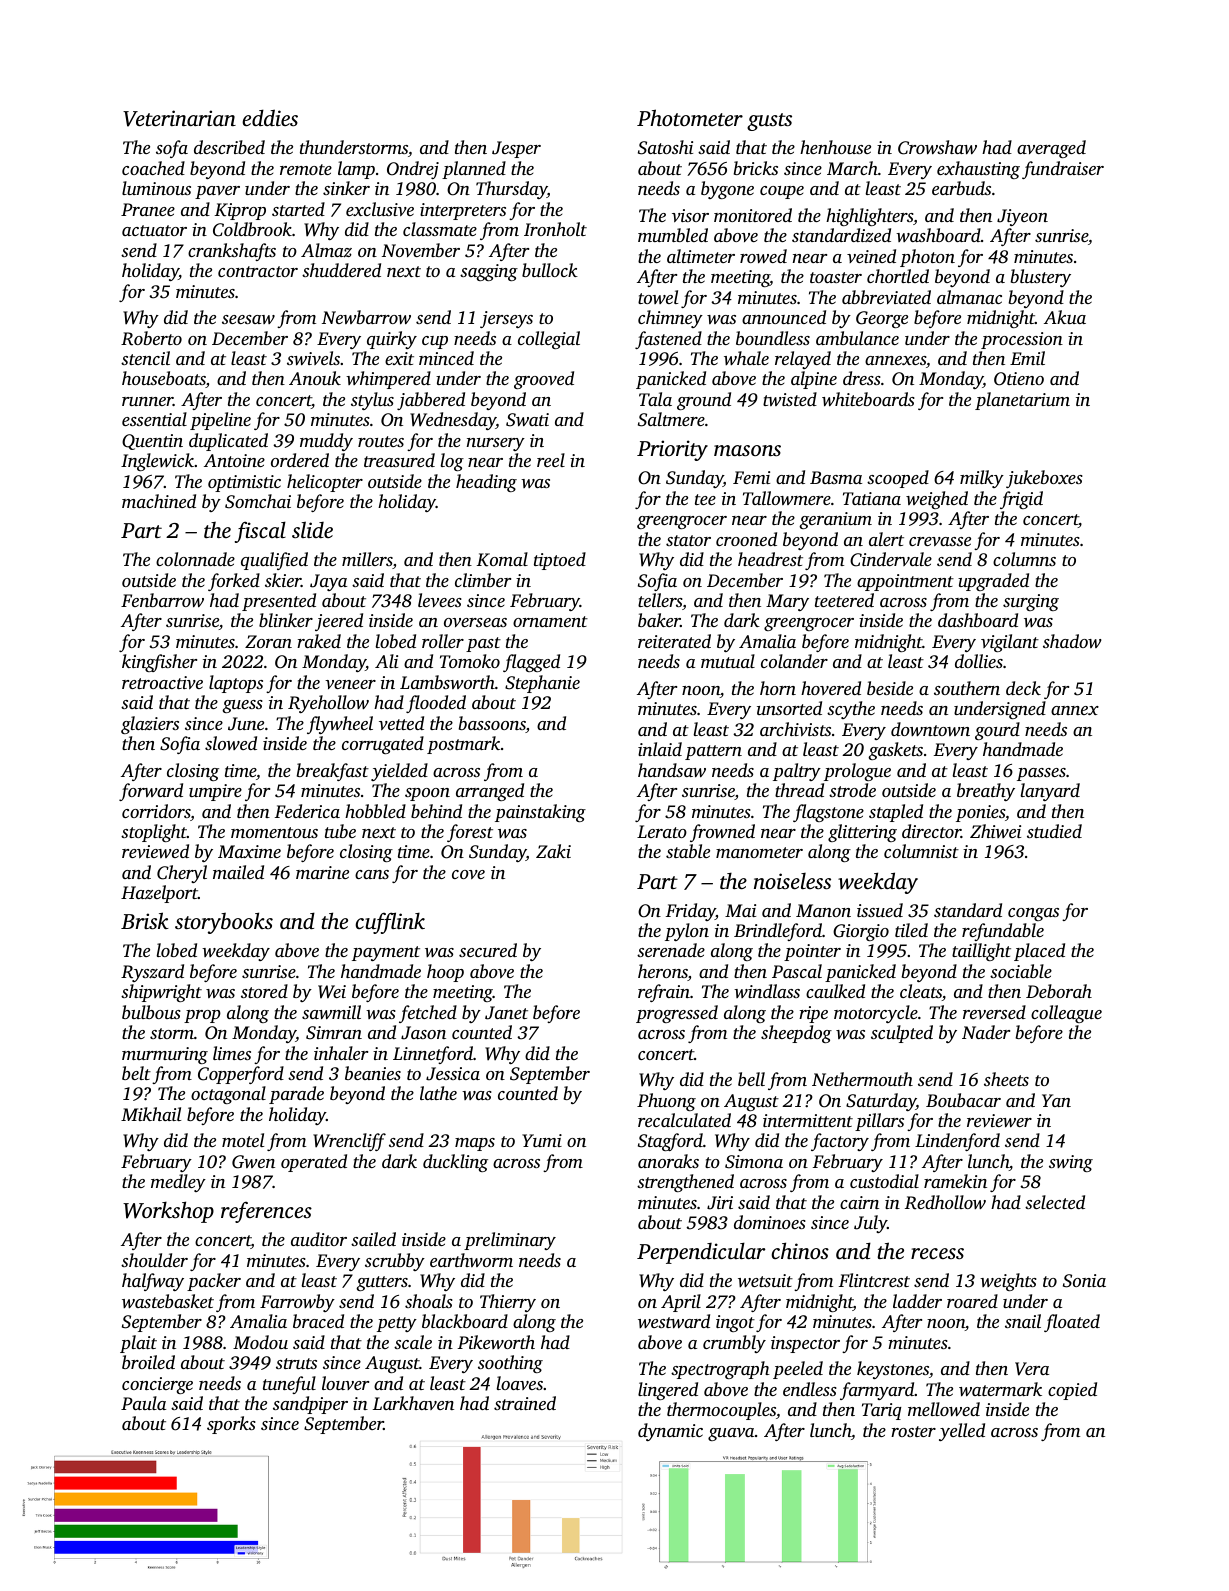 Image resolution: width=1229 pixels, height=1591 pixels. What do you see at coordinates (231, 1425) in the screenshot?
I see `sporks` at bounding box center [231, 1425].
